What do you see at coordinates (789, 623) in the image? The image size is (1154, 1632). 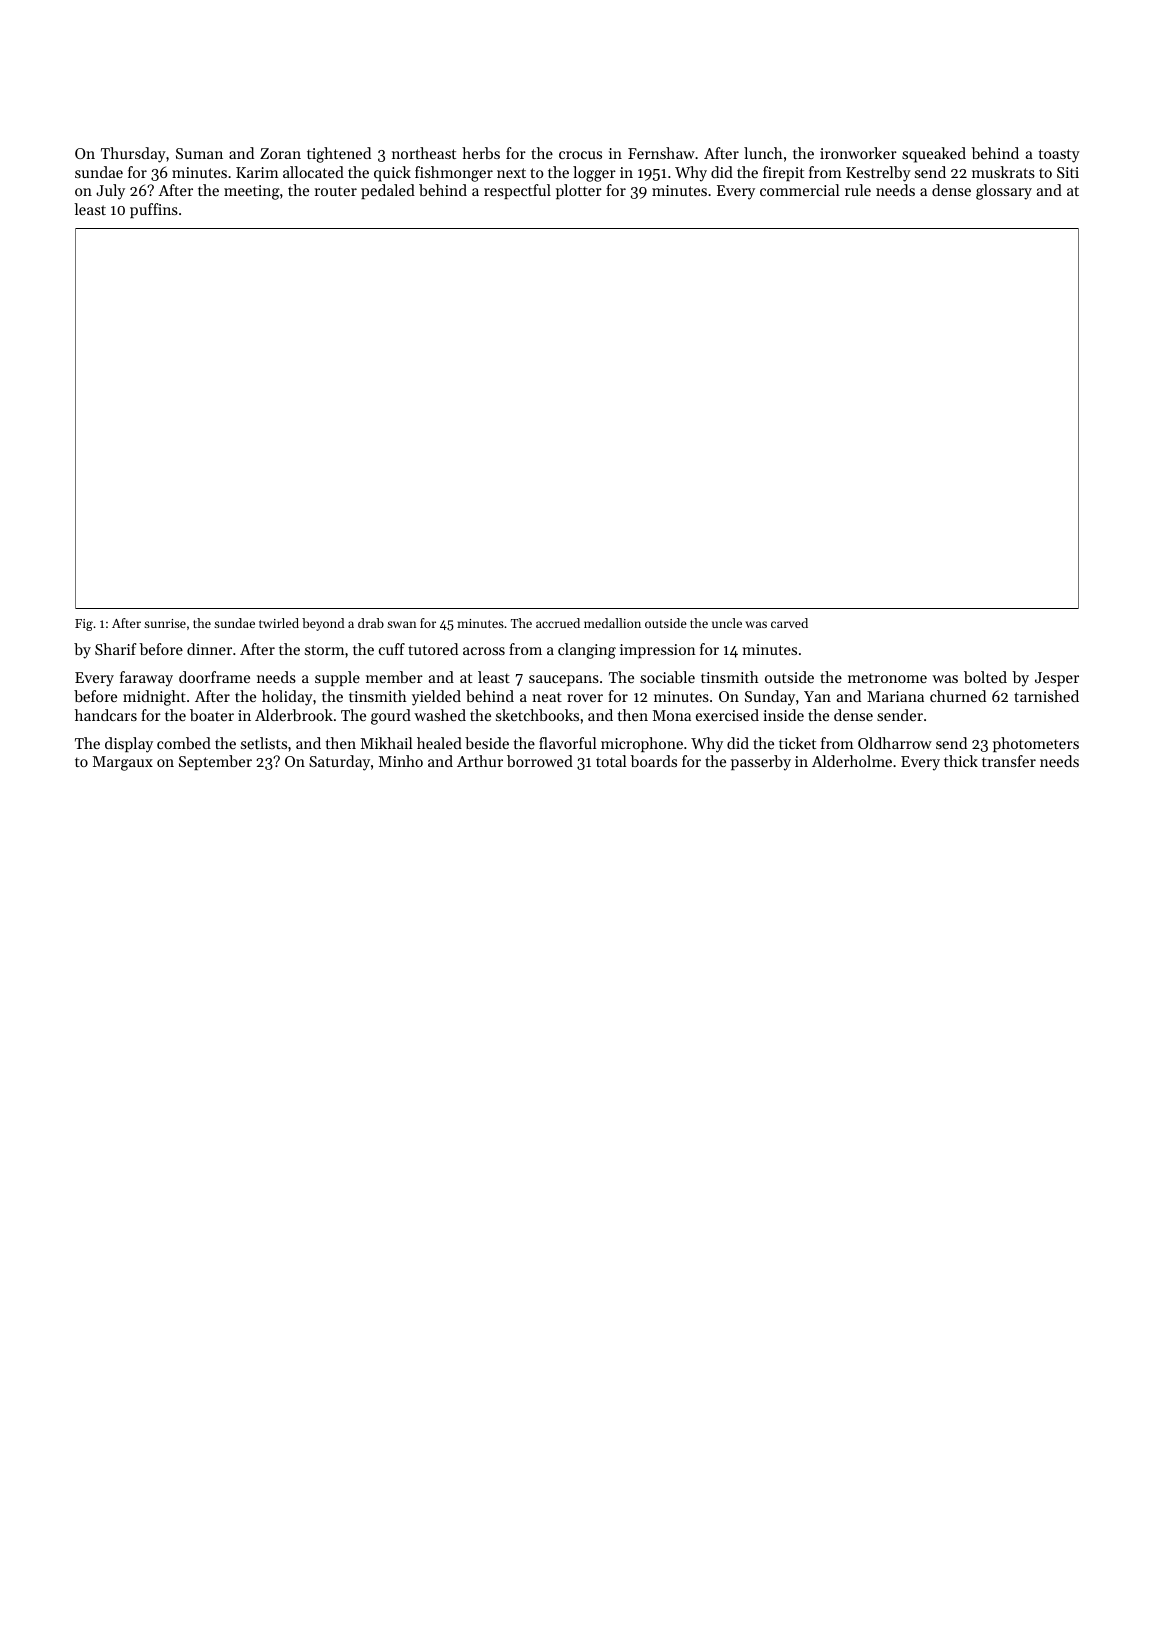 I see `carved` at bounding box center [789, 623].
